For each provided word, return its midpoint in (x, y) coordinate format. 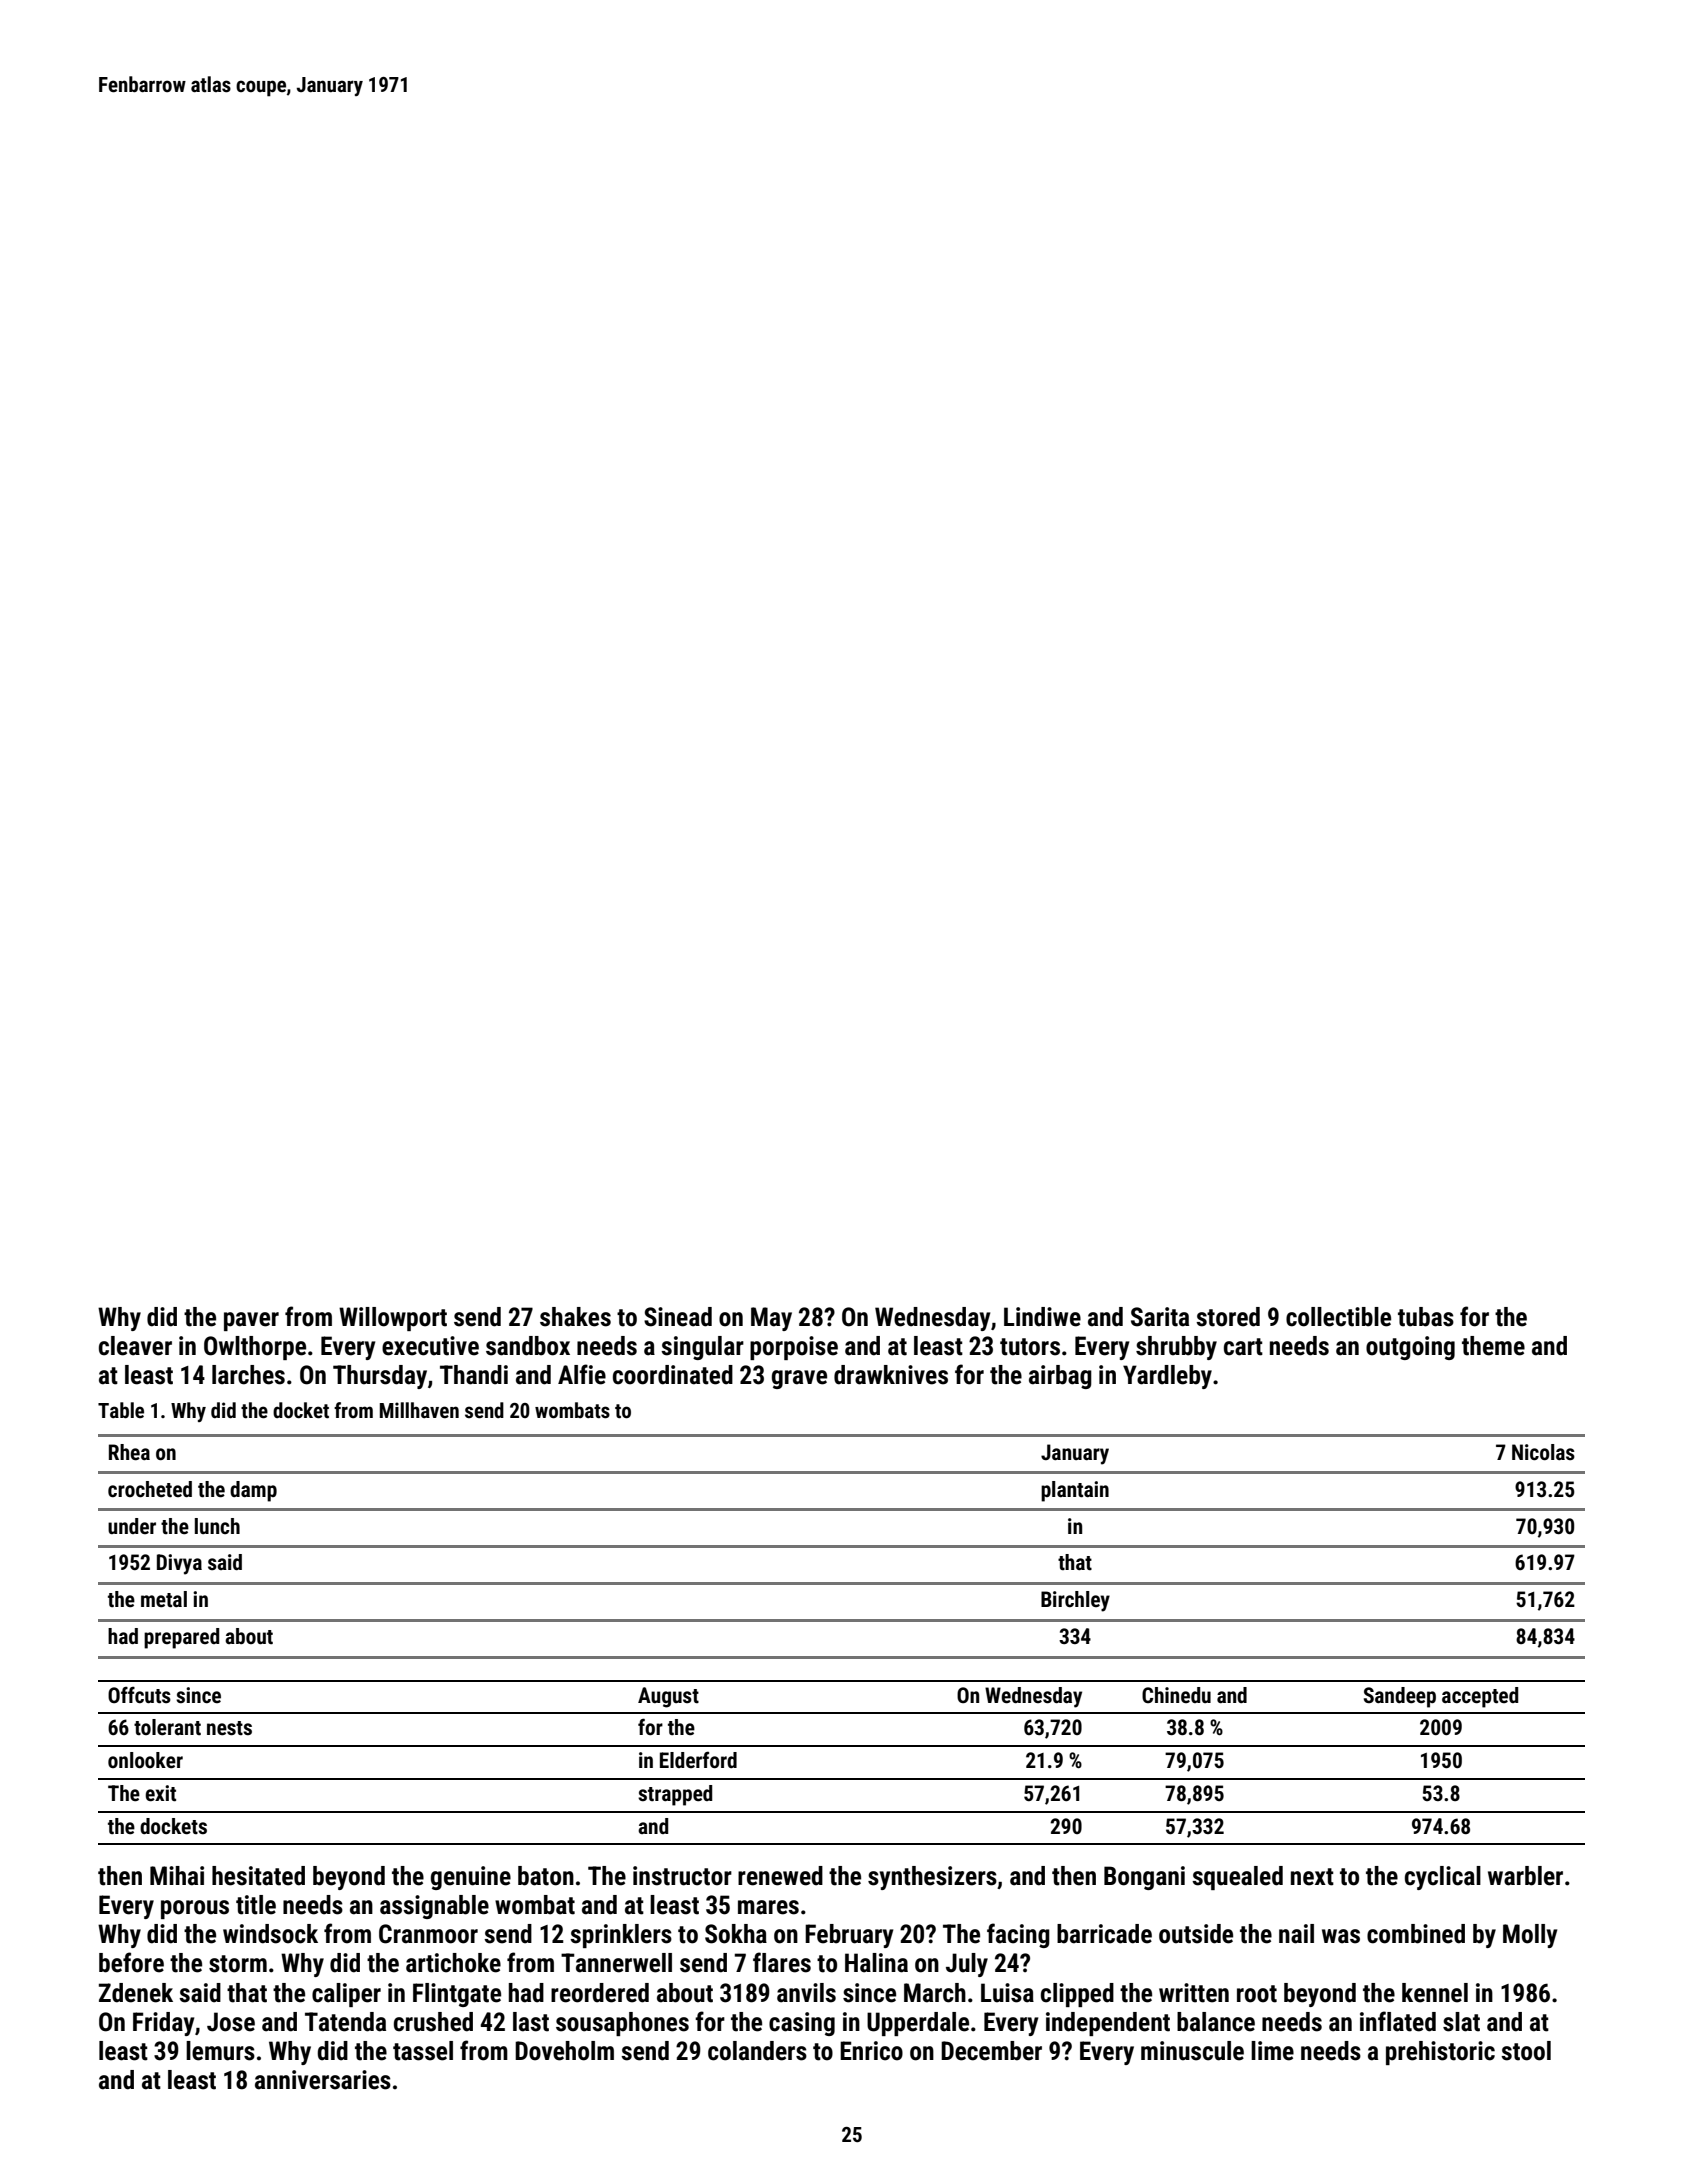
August (668, 1697)
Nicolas (1543, 1452)
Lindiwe (1042, 1317)
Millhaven (419, 1410)
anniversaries (323, 2080)
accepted (1480, 1697)
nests (229, 1728)
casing (802, 2024)
